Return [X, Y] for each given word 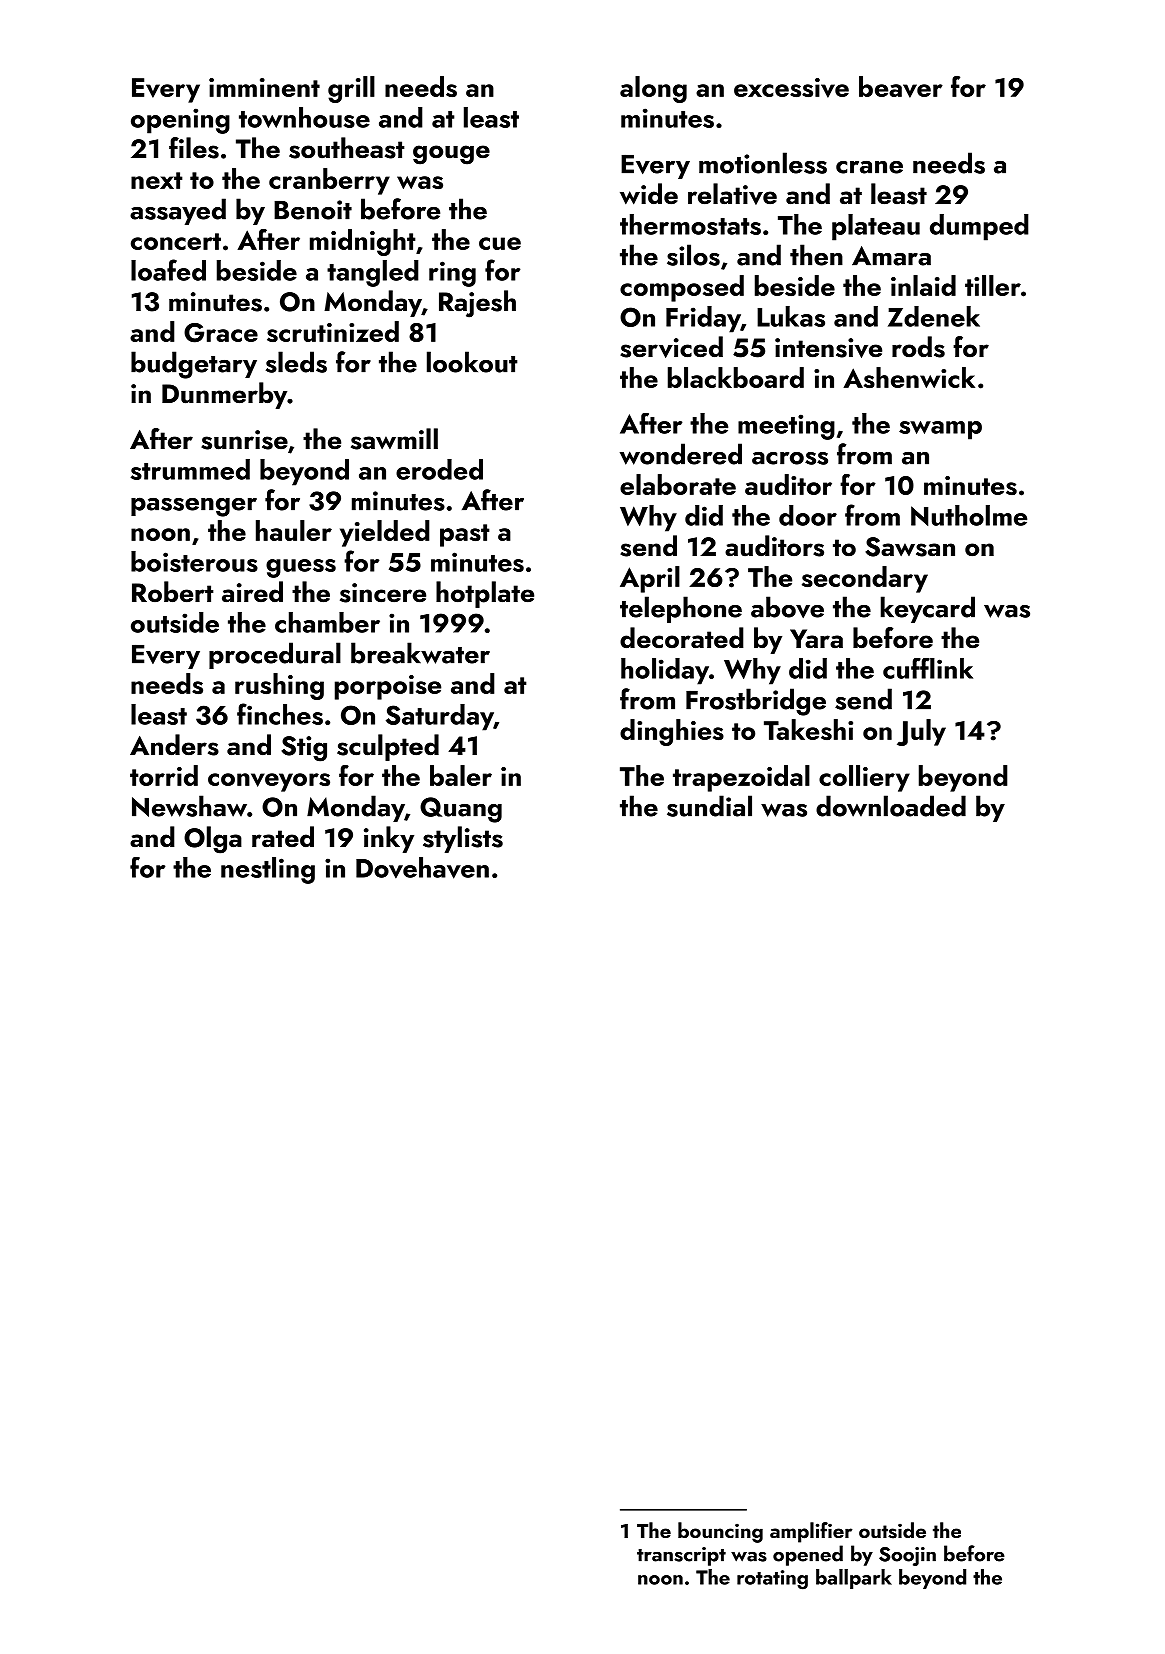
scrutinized [333, 331]
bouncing [720, 1532]
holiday [665, 671]
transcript [681, 1556]
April [650, 579]
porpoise [388, 687]
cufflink [928, 668]
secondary [865, 579]
